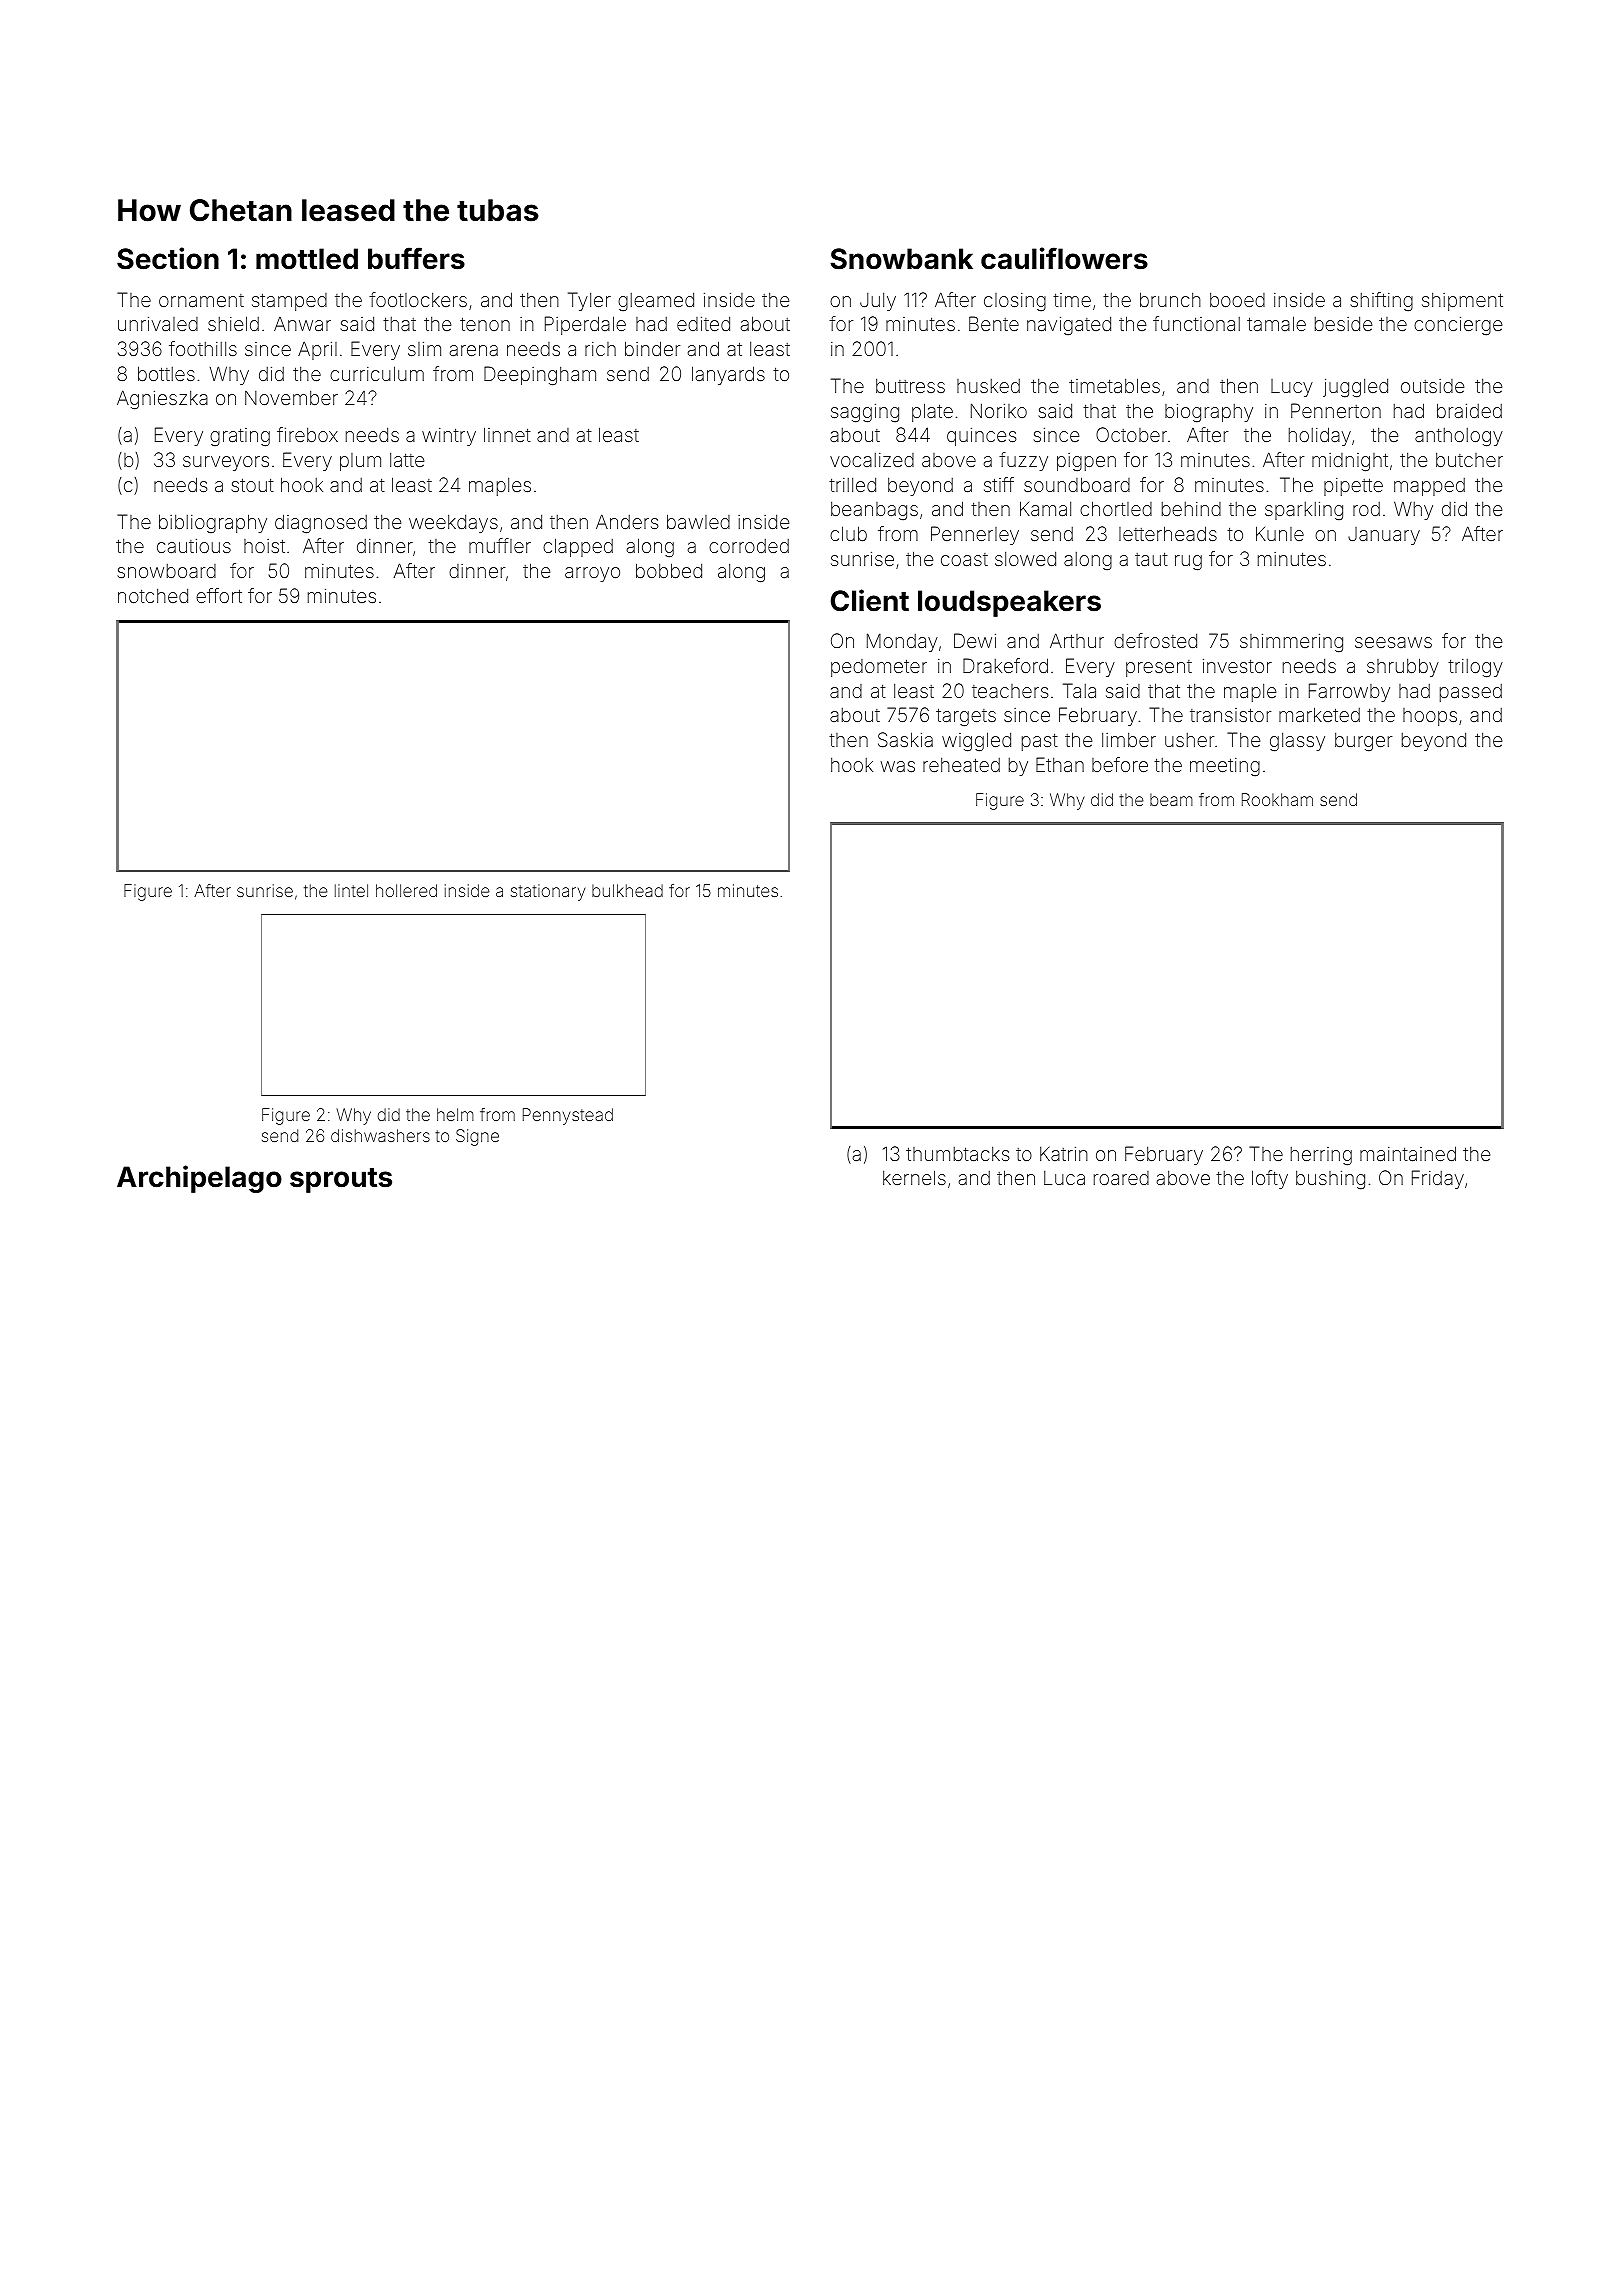  What do you see at coordinates (168, 258) in the screenshot?
I see `Section` at bounding box center [168, 258].
